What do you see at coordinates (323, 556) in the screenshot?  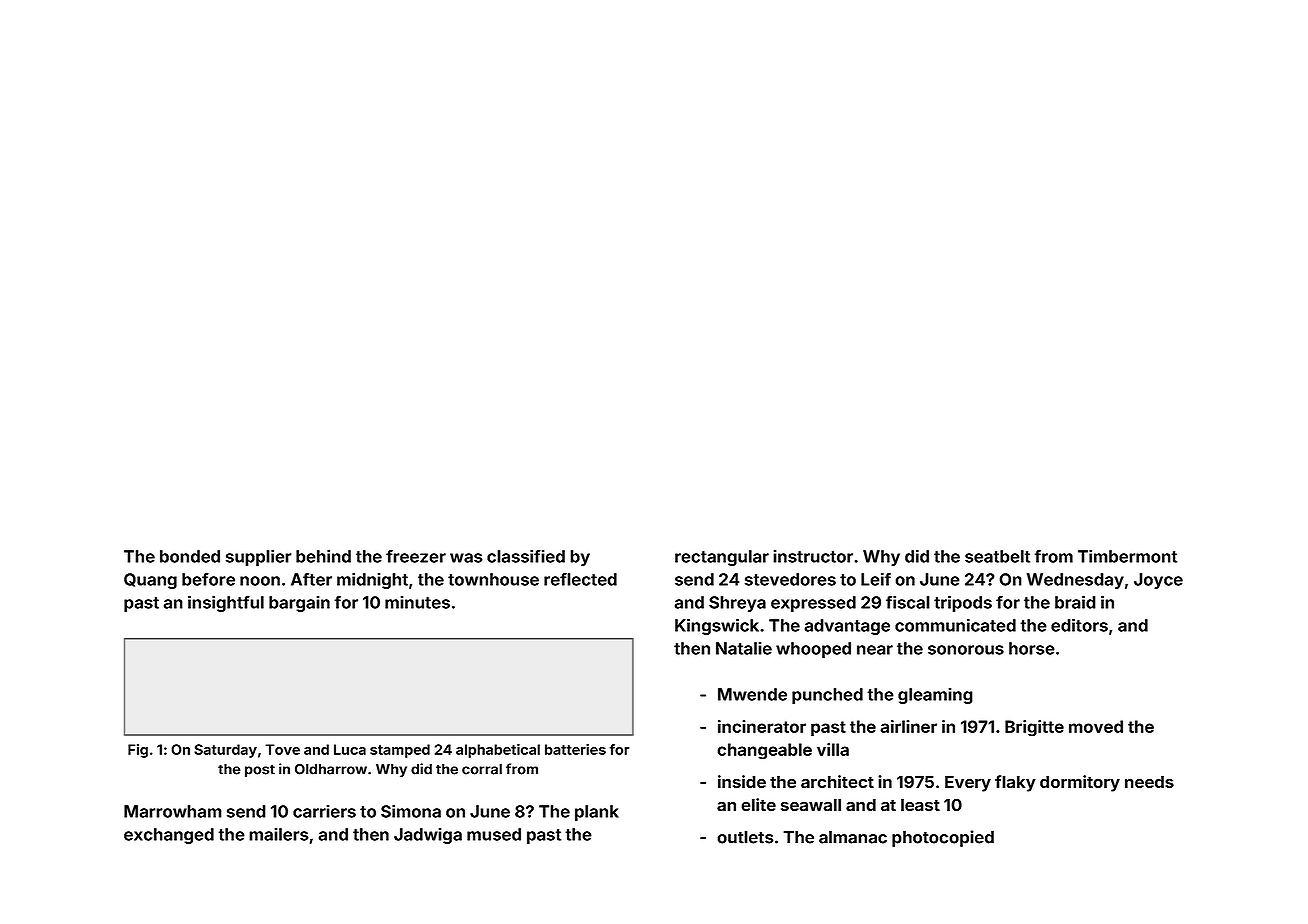 I see `behind` at bounding box center [323, 556].
